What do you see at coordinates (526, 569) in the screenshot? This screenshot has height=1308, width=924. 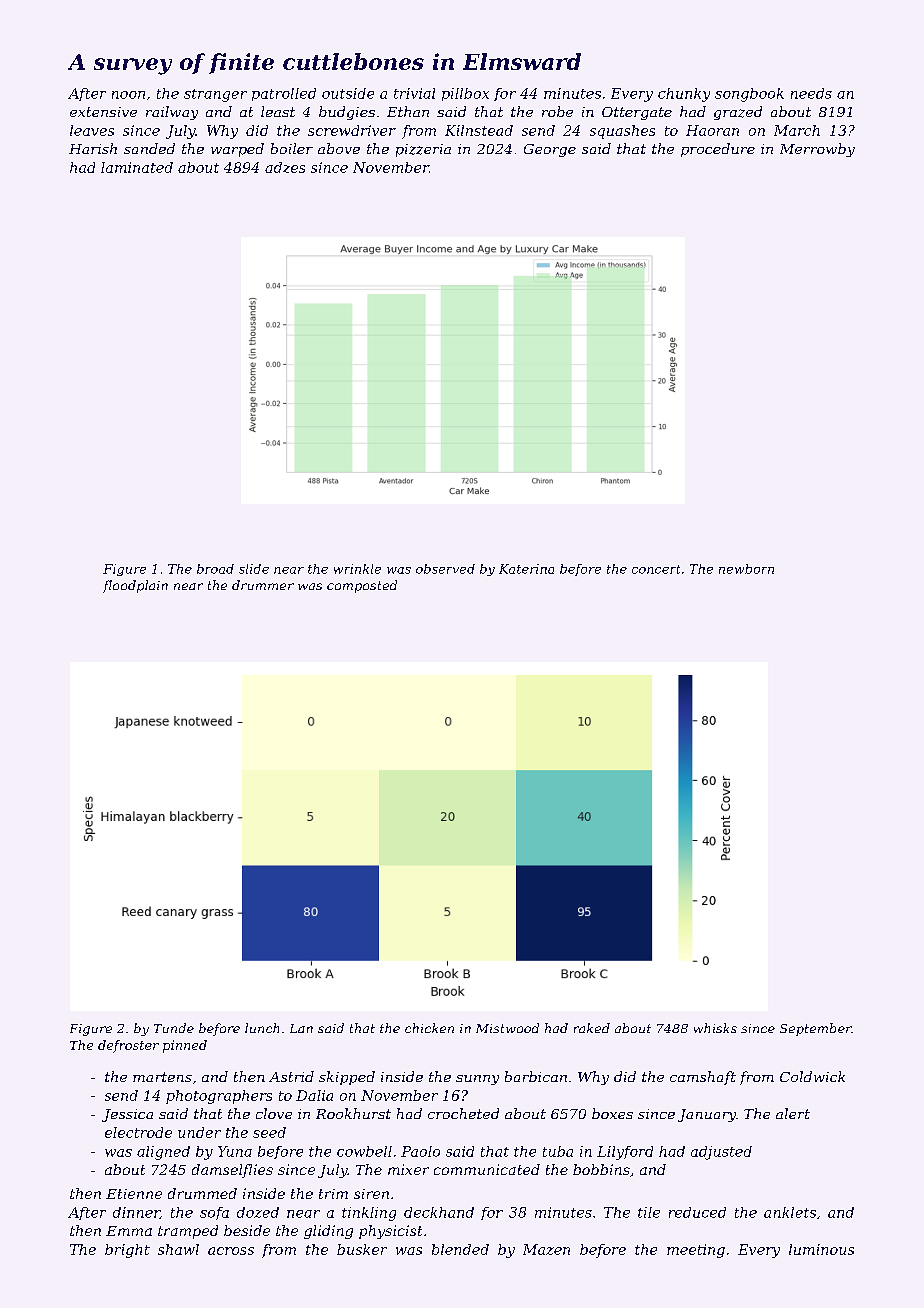 I see `Katerina` at bounding box center [526, 569].
